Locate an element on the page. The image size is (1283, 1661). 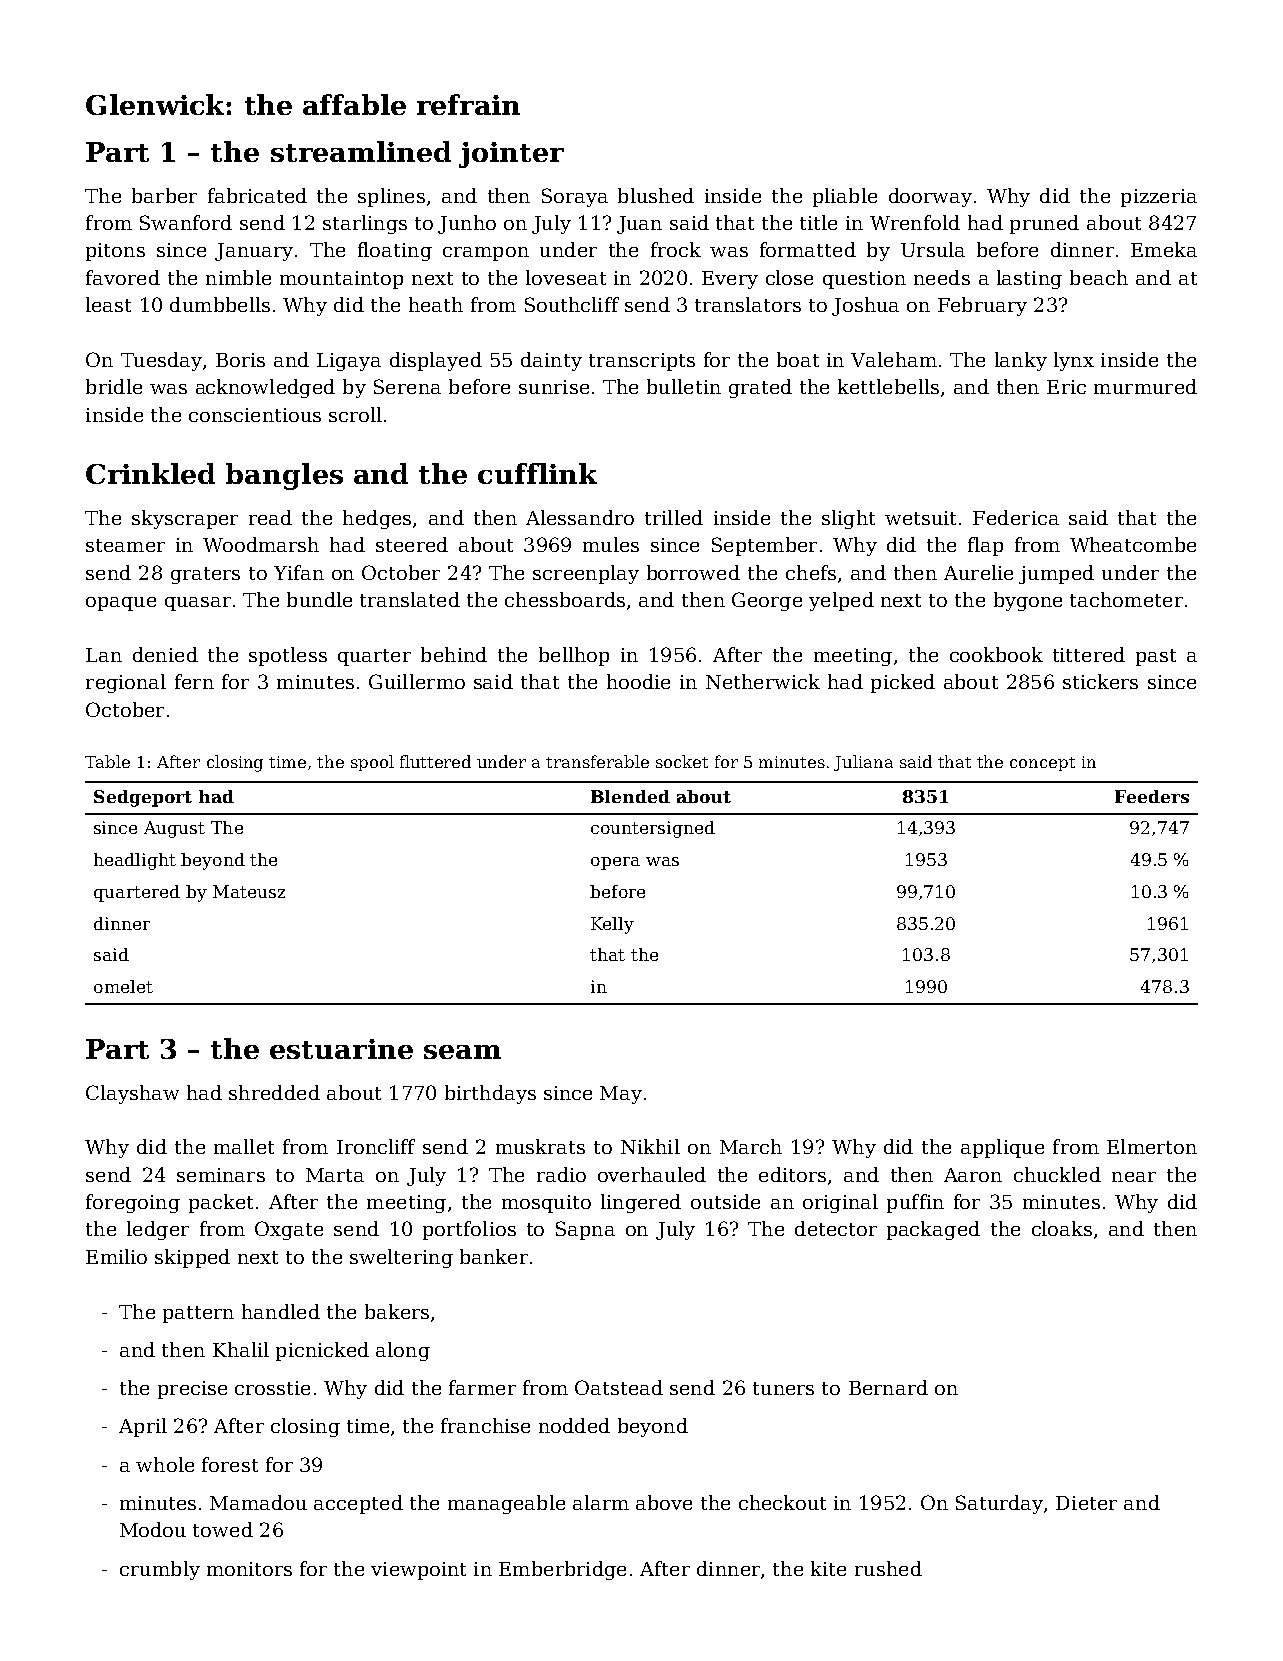
hedges is located at coordinates (377, 519).
